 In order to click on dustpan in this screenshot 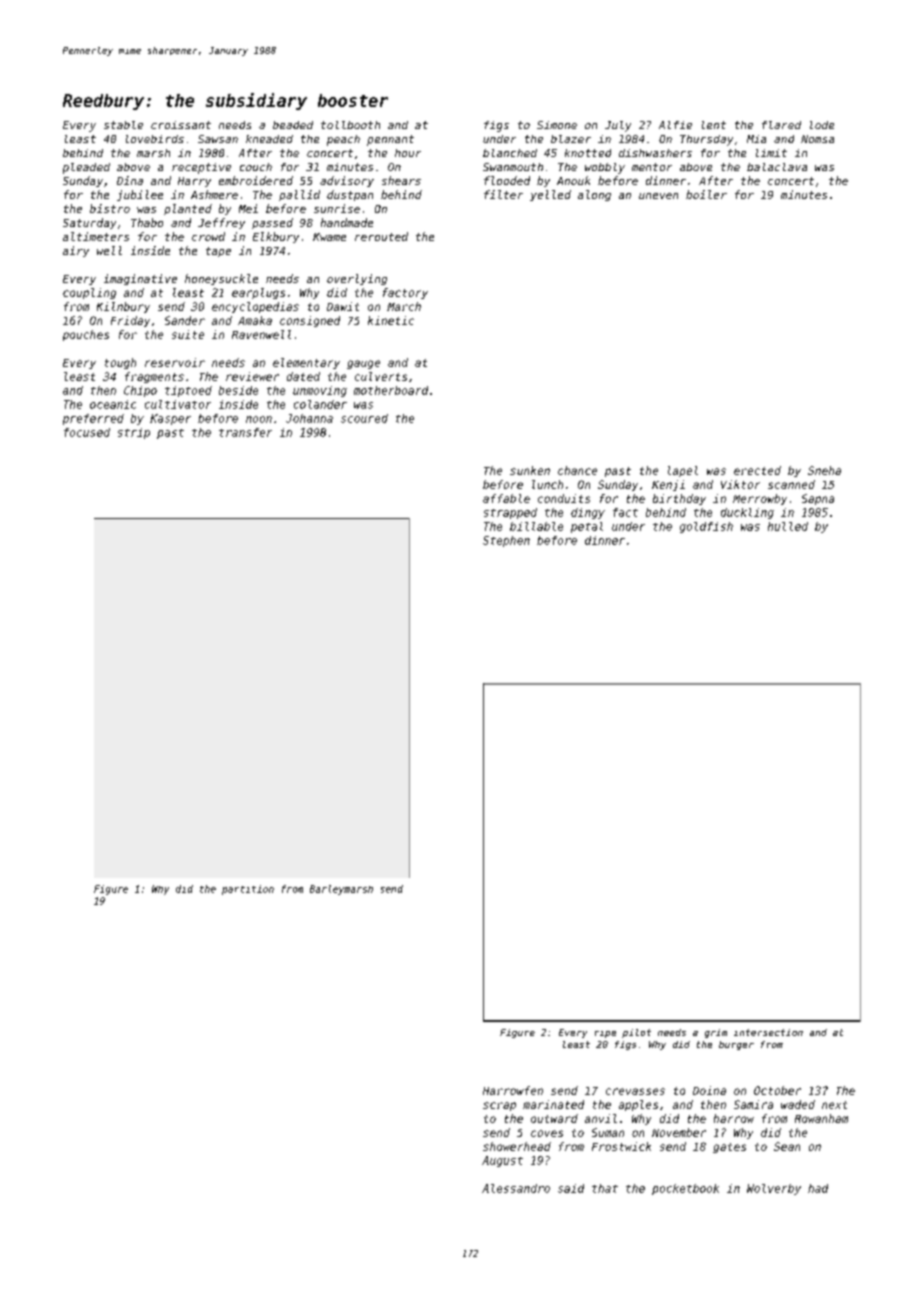, I will do `click(350, 195)`.
